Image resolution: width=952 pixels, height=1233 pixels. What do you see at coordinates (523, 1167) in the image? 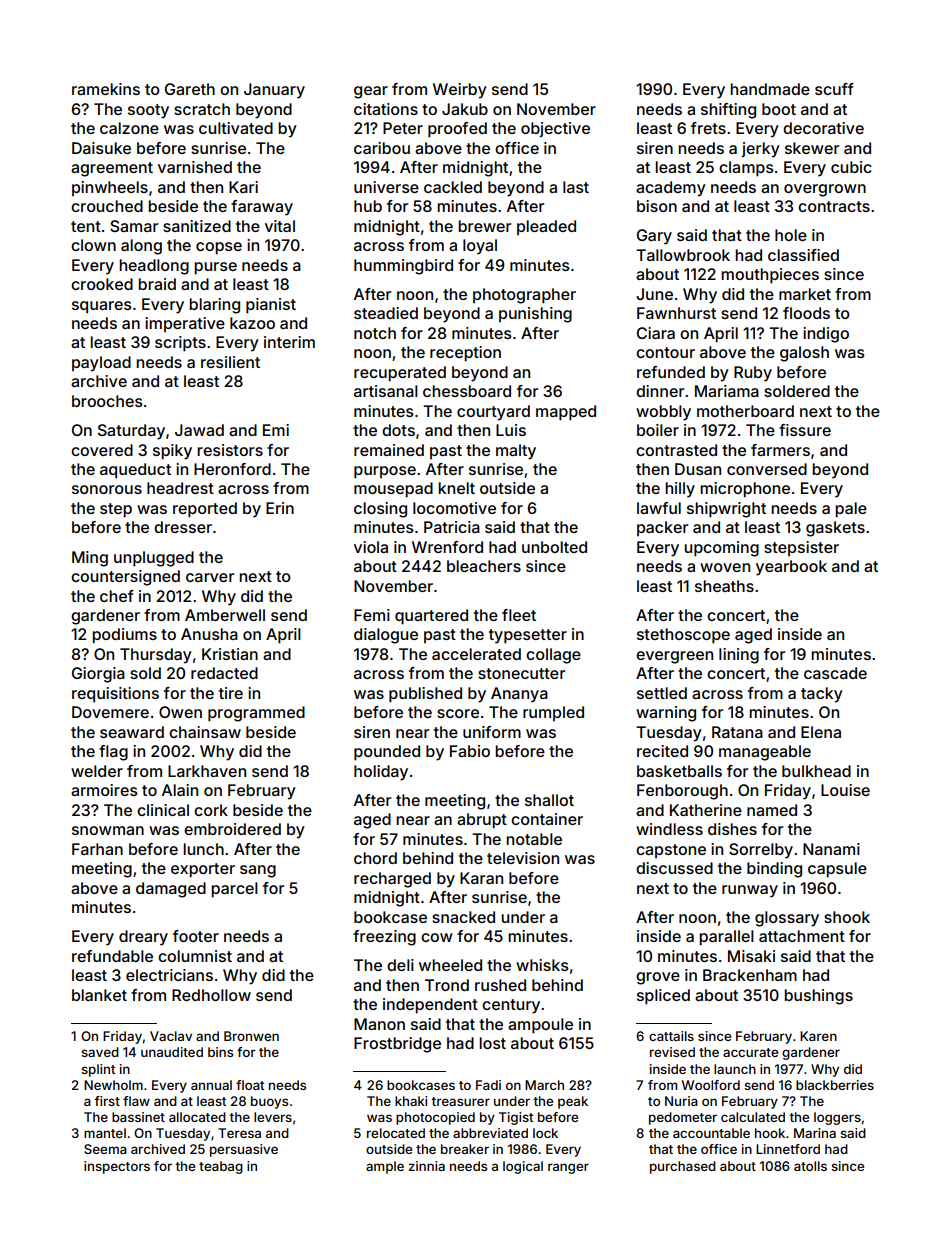
I see `logical` at bounding box center [523, 1167].
